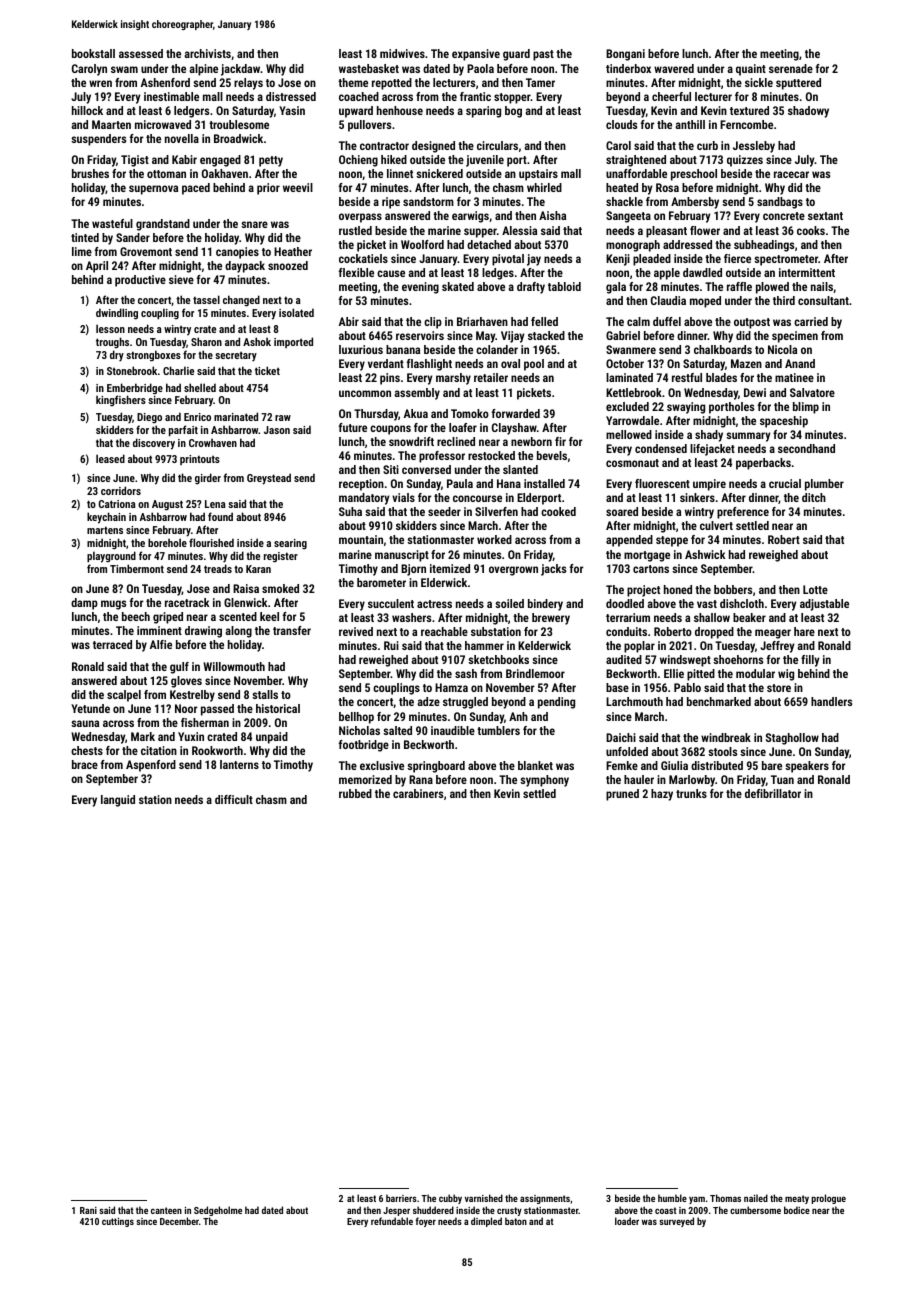 This image has width=924, height=1308. What do you see at coordinates (552, 455) in the image?
I see `bevels` at bounding box center [552, 455].
